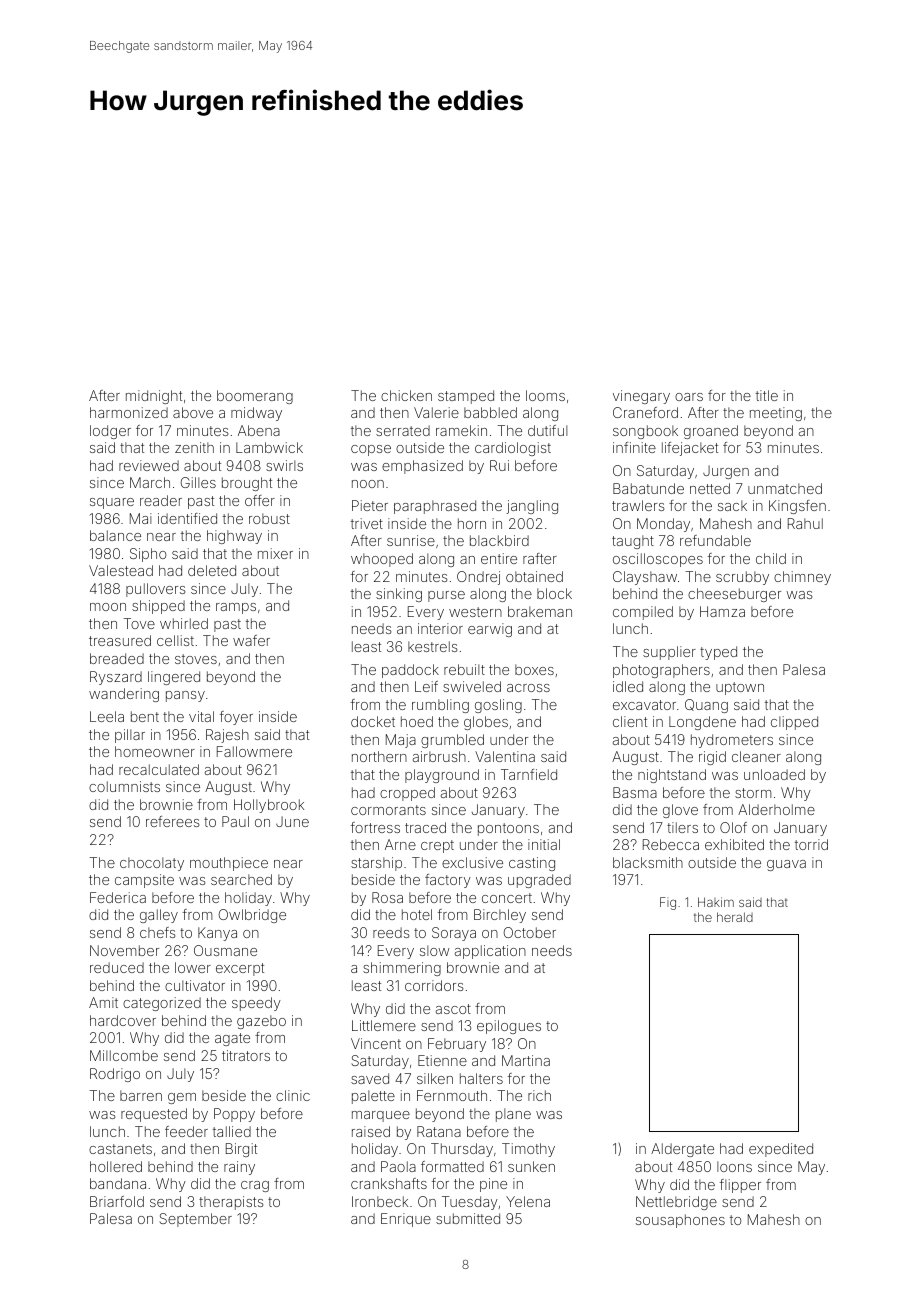  Describe the element at coordinates (641, 397) in the page. I see `vinegary` at that location.
